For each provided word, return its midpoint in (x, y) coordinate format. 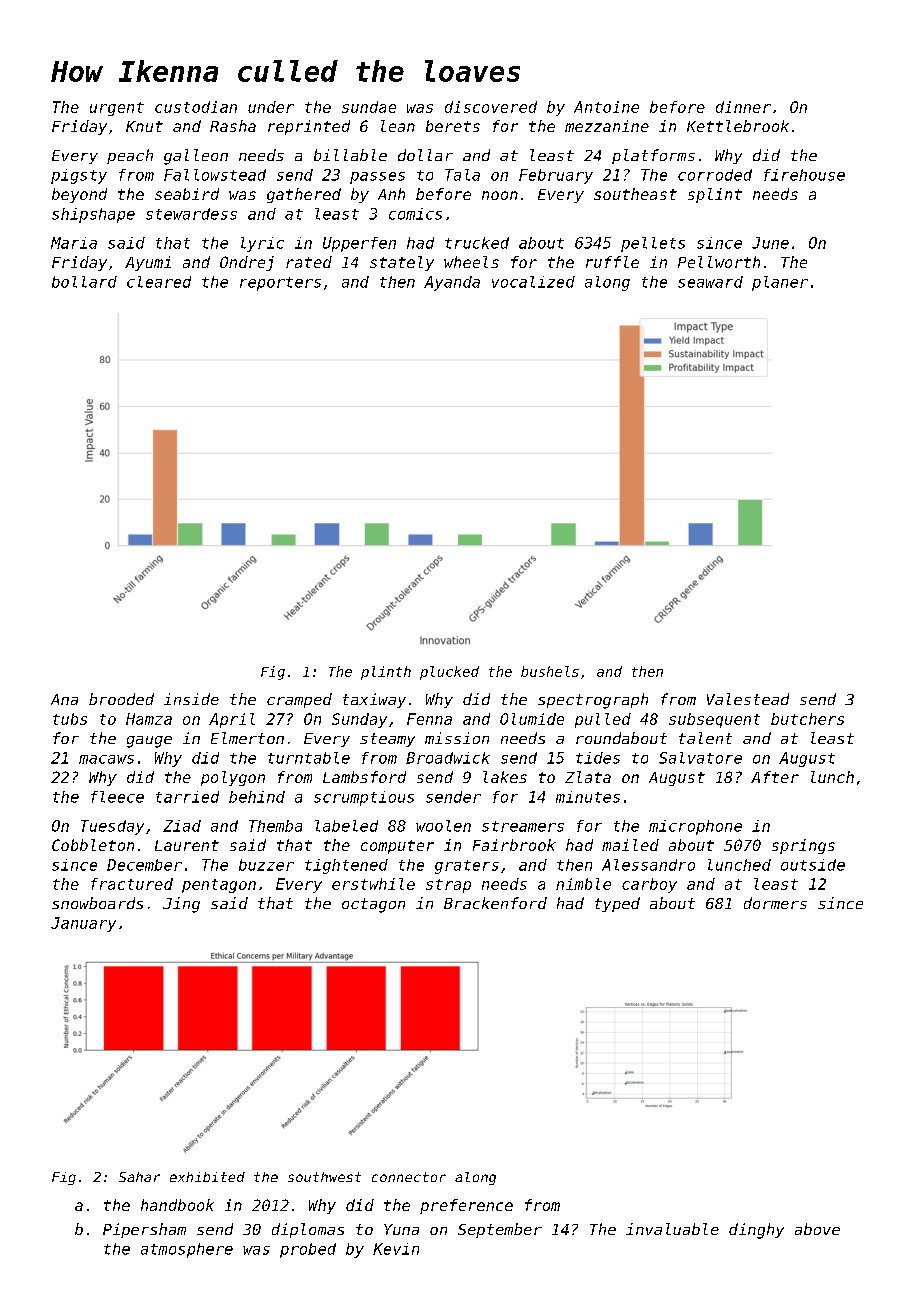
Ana (64, 699)
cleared (159, 282)
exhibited (207, 1177)
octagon (373, 905)
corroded (715, 175)
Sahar (139, 1177)
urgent (117, 109)
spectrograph (593, 701)
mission (457, 738)
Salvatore (700, 758)
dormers (775, 903)
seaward (710, 282)
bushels (550, 671)
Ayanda (452, 283)
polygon (233, 778)
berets (453, 126)
